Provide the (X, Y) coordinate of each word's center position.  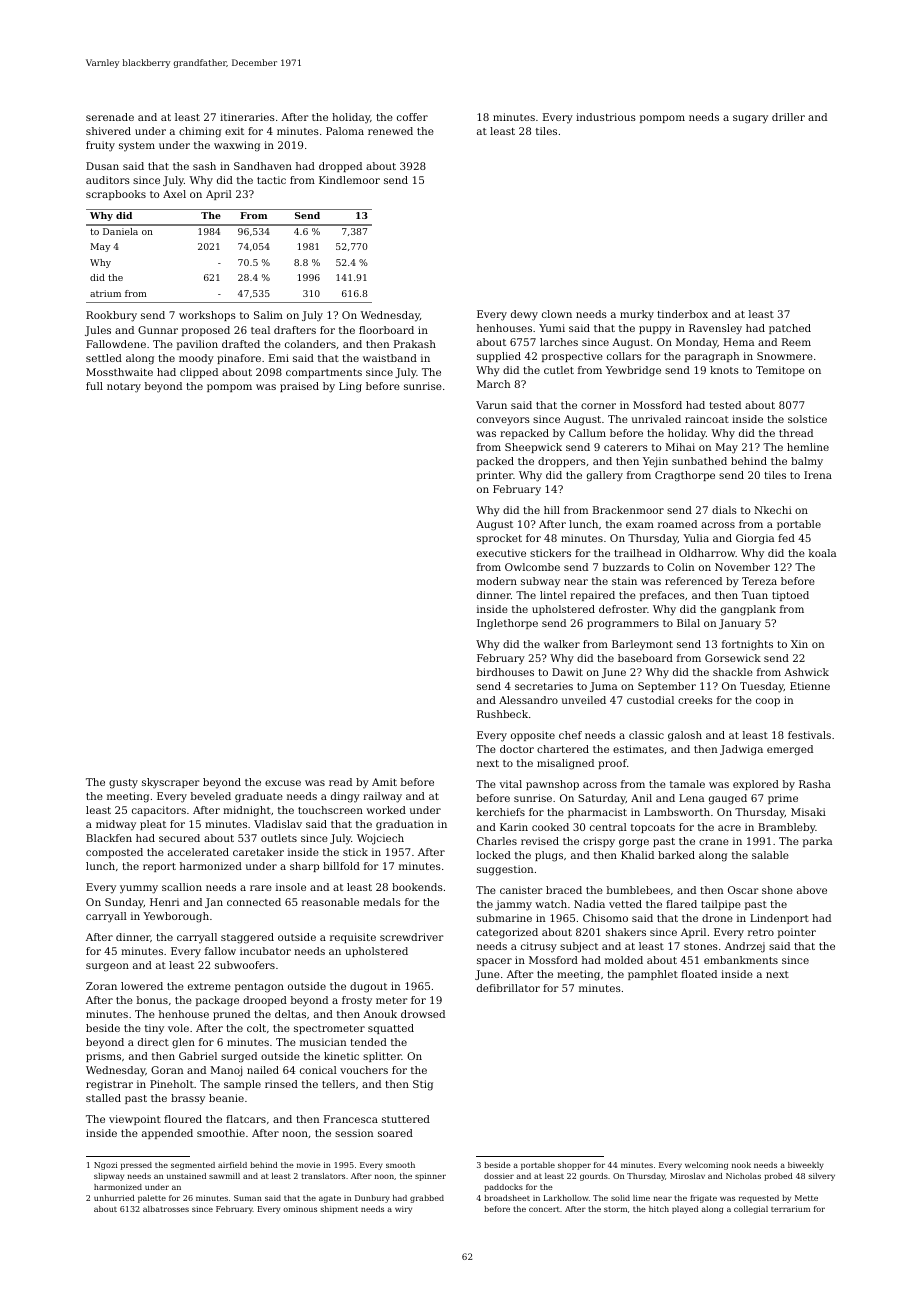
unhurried (114, 1198)
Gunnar (158, 330)
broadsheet (507, 1198)
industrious (606, 117)
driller (788, 117)
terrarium (790, 1209)
